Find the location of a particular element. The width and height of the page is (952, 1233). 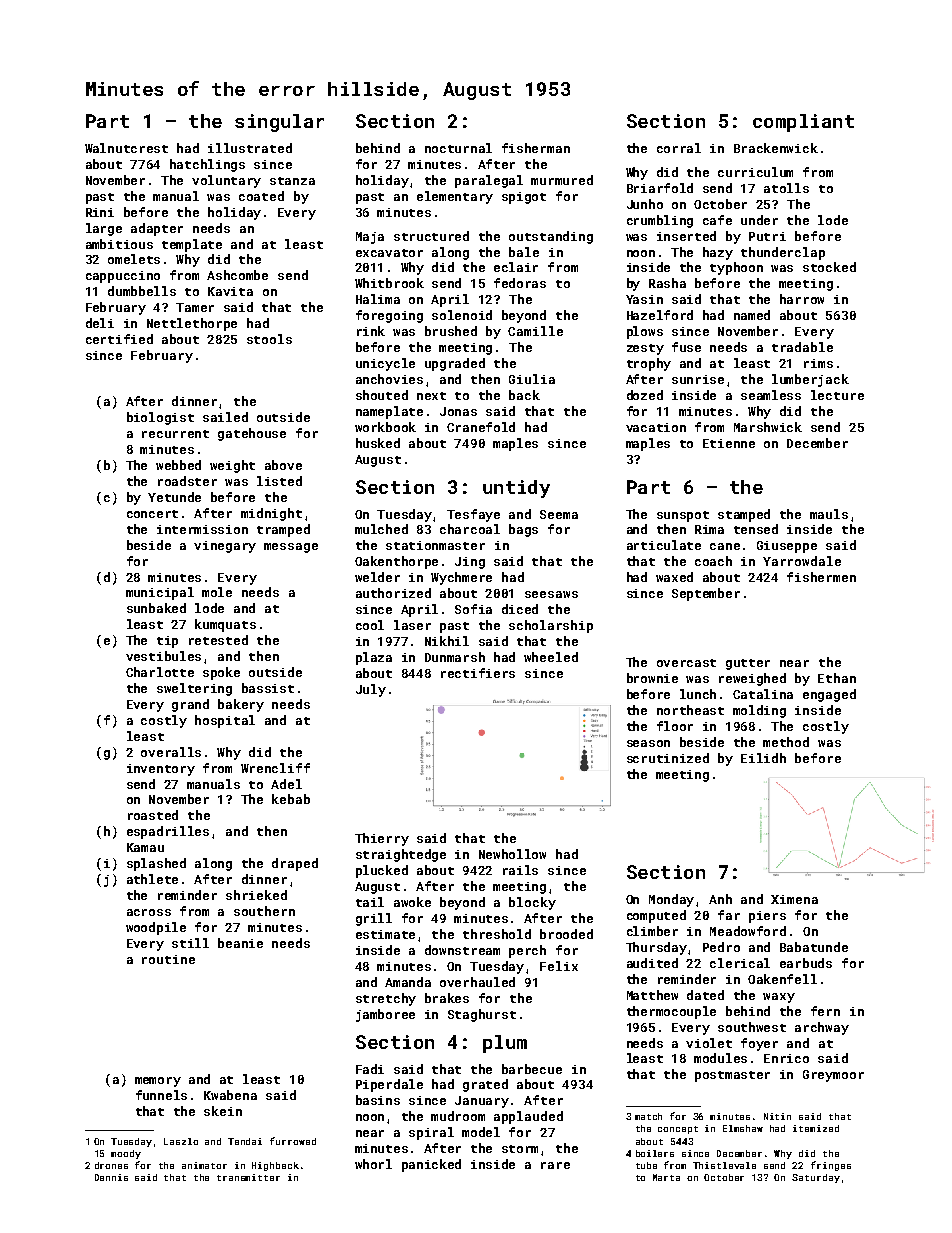

Walnutcrest is located at coordinates (126, 148).
